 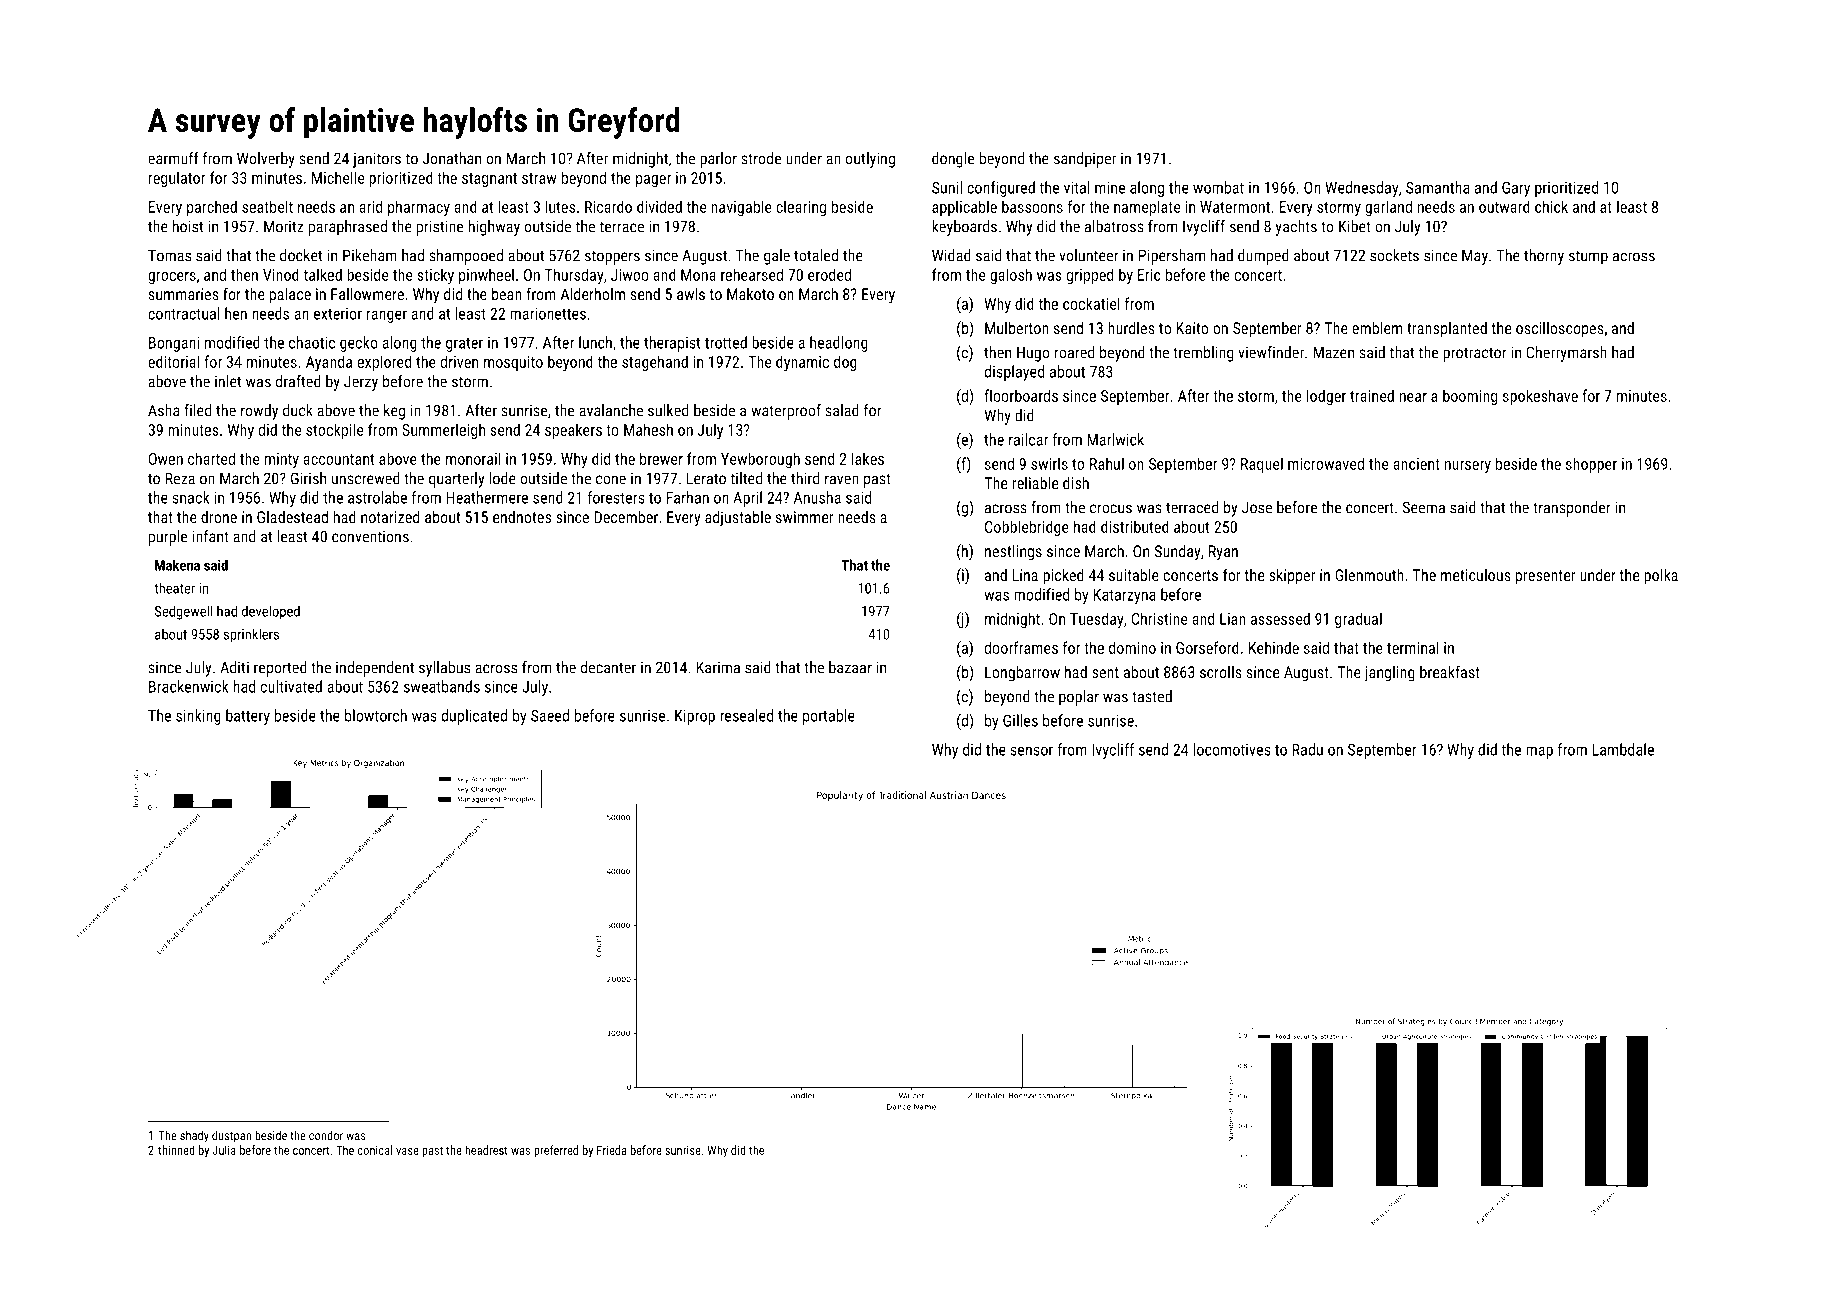 I want to click on sensor, so click(x=1031, y=751).
